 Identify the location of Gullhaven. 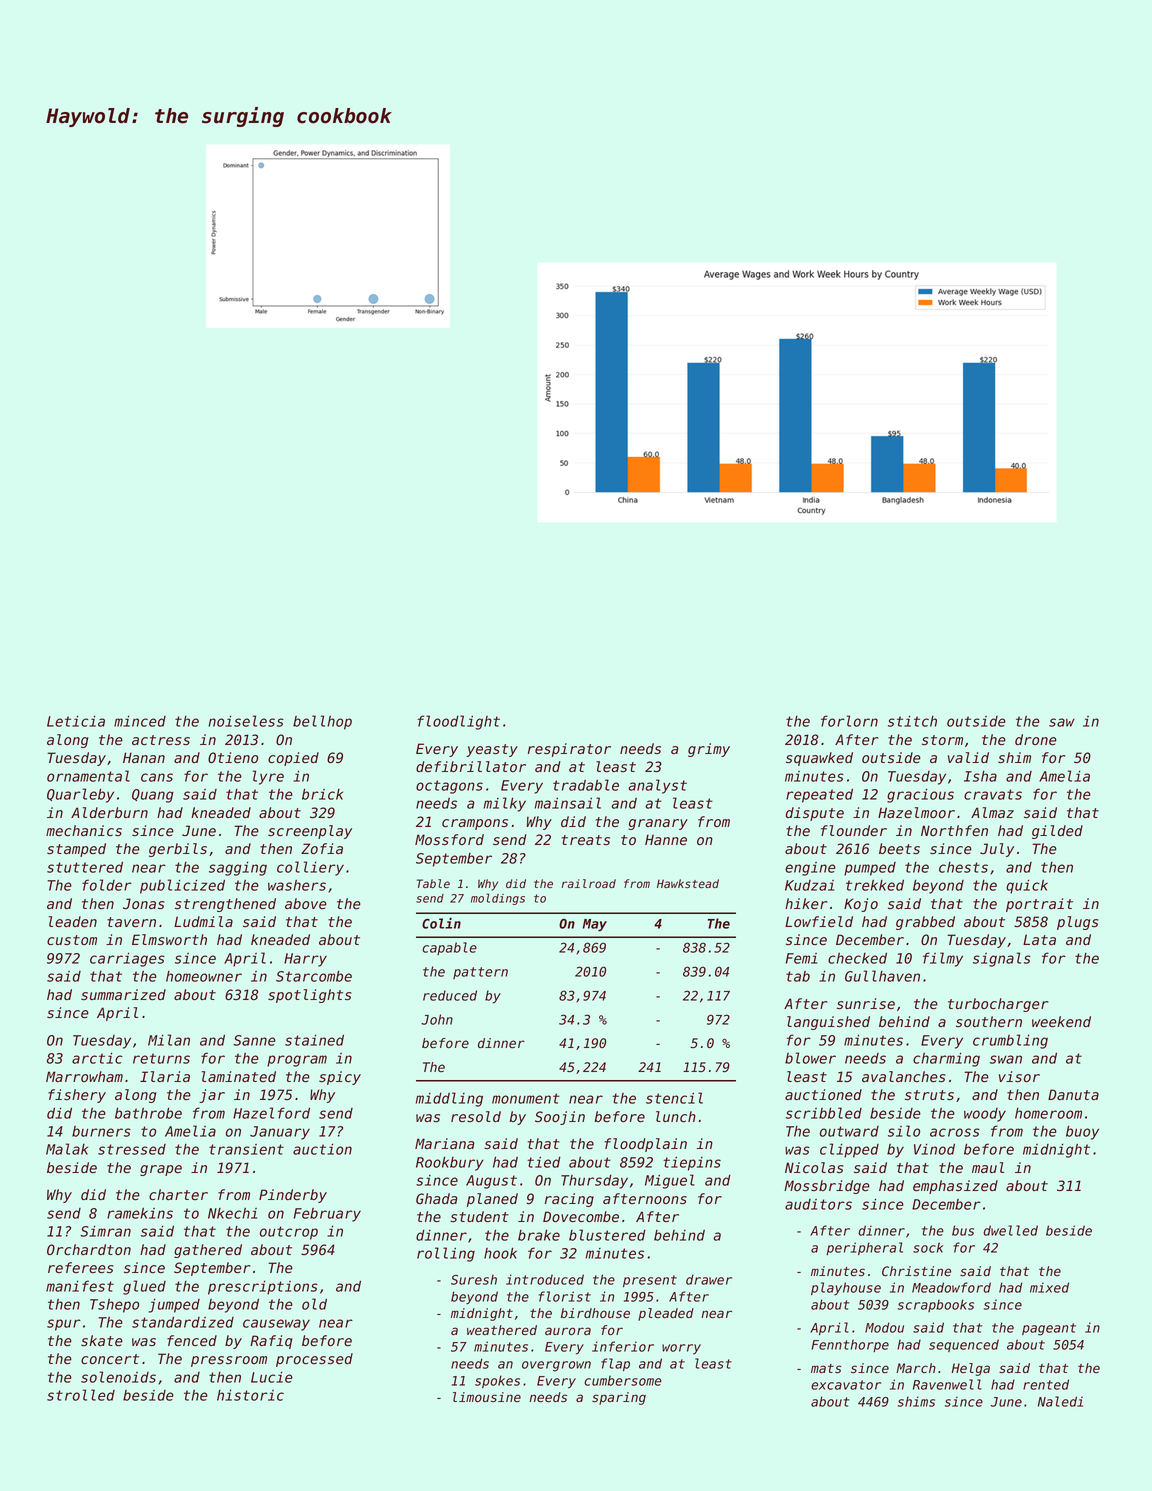
(882, 976).
